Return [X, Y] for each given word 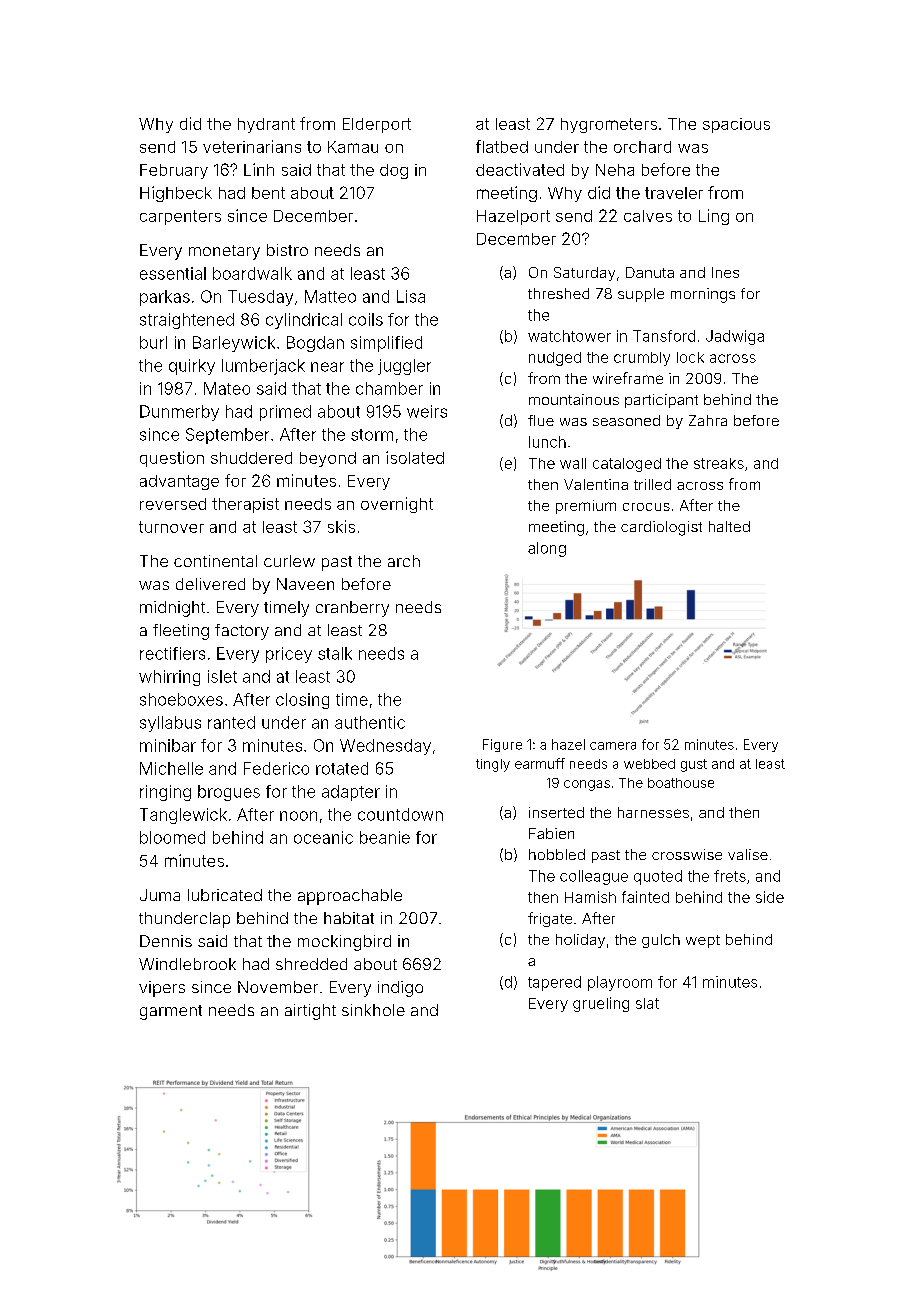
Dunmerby [179, 413]
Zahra [708, 420]
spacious [736, 125]
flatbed [502, 146]
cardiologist [661, 528]
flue [541, 420]
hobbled [557, 854]
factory [242, 632]
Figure [502, 745]
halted [729, 526]
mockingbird [344, 943]
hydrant [266, 125]
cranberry [352, 609]
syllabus [170, 724]
